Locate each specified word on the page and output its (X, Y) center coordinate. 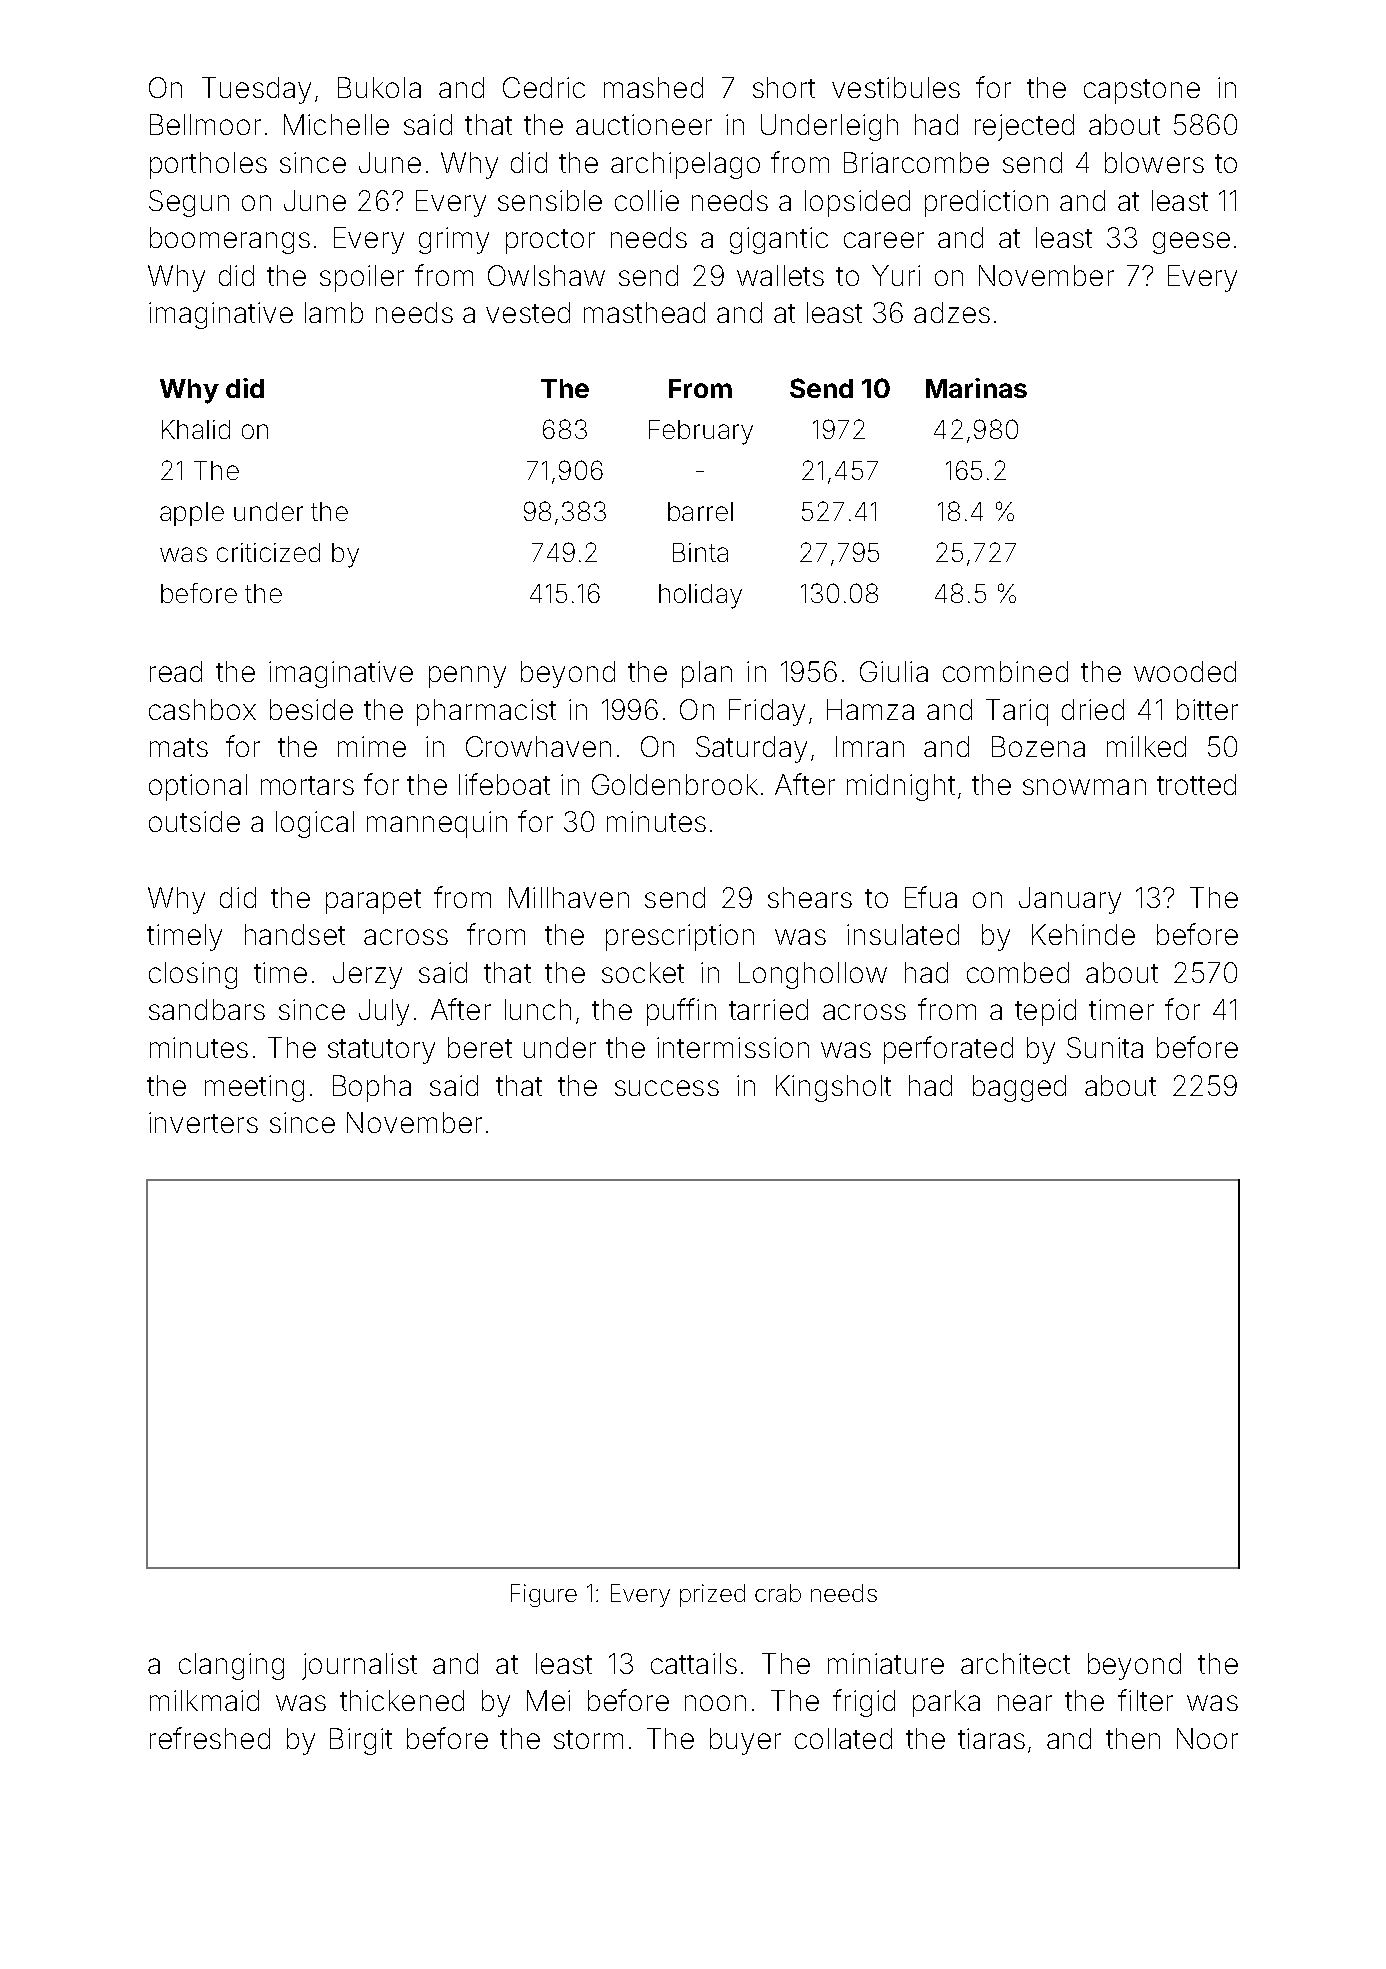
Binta (700, 552)
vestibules (896, 87)
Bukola (379, 87)
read (176, 671)
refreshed (210, 1738)
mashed (653, 87)
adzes (952, 312)
